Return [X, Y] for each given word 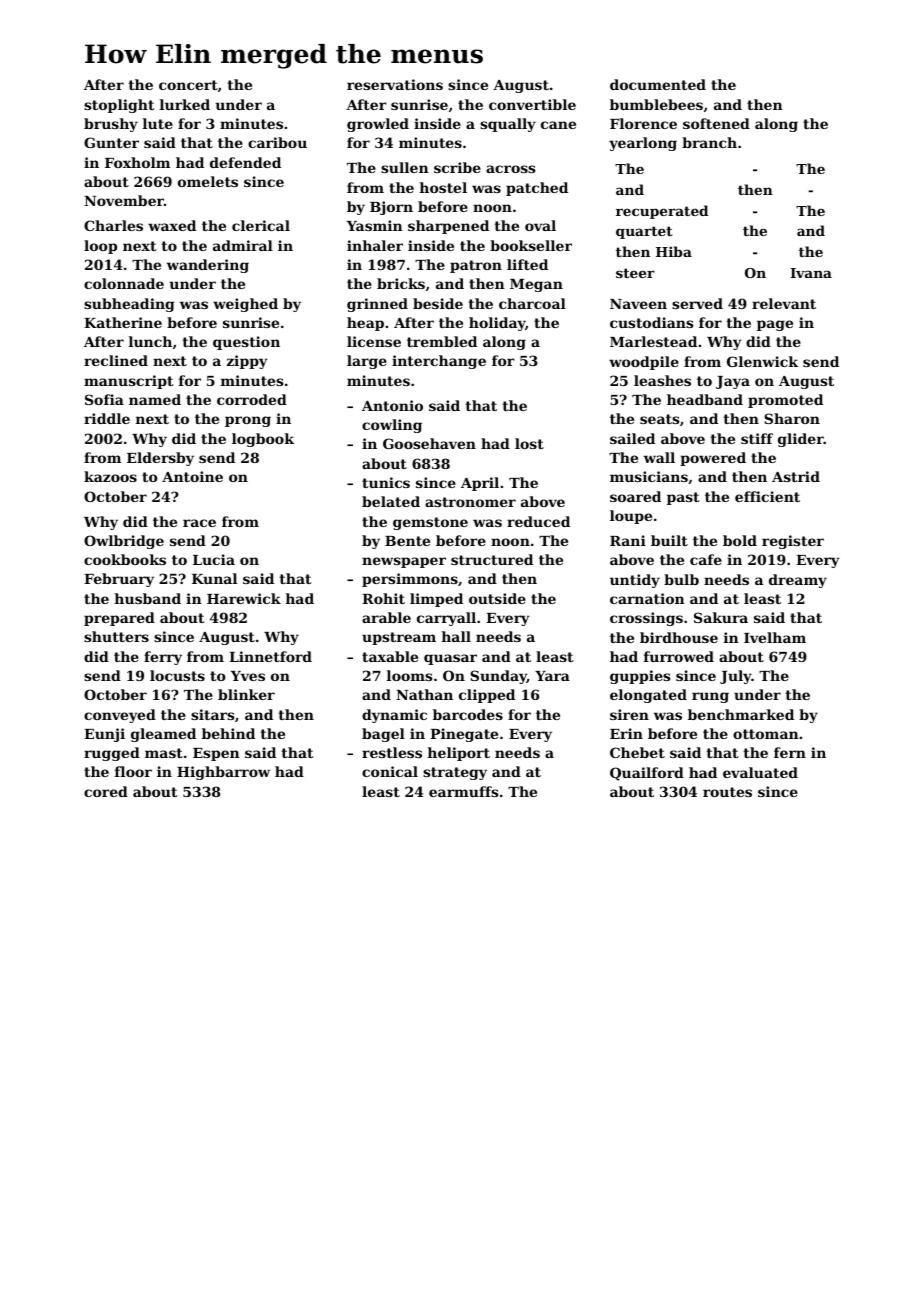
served [697, 303]
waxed [172, 225]
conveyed [120, 716]
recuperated [662, 212]
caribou [277, 142]
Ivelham [775, 637]
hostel [443, 187]
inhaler [375, 245]
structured [492, 559]
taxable [390, 656]
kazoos [110, 476]
